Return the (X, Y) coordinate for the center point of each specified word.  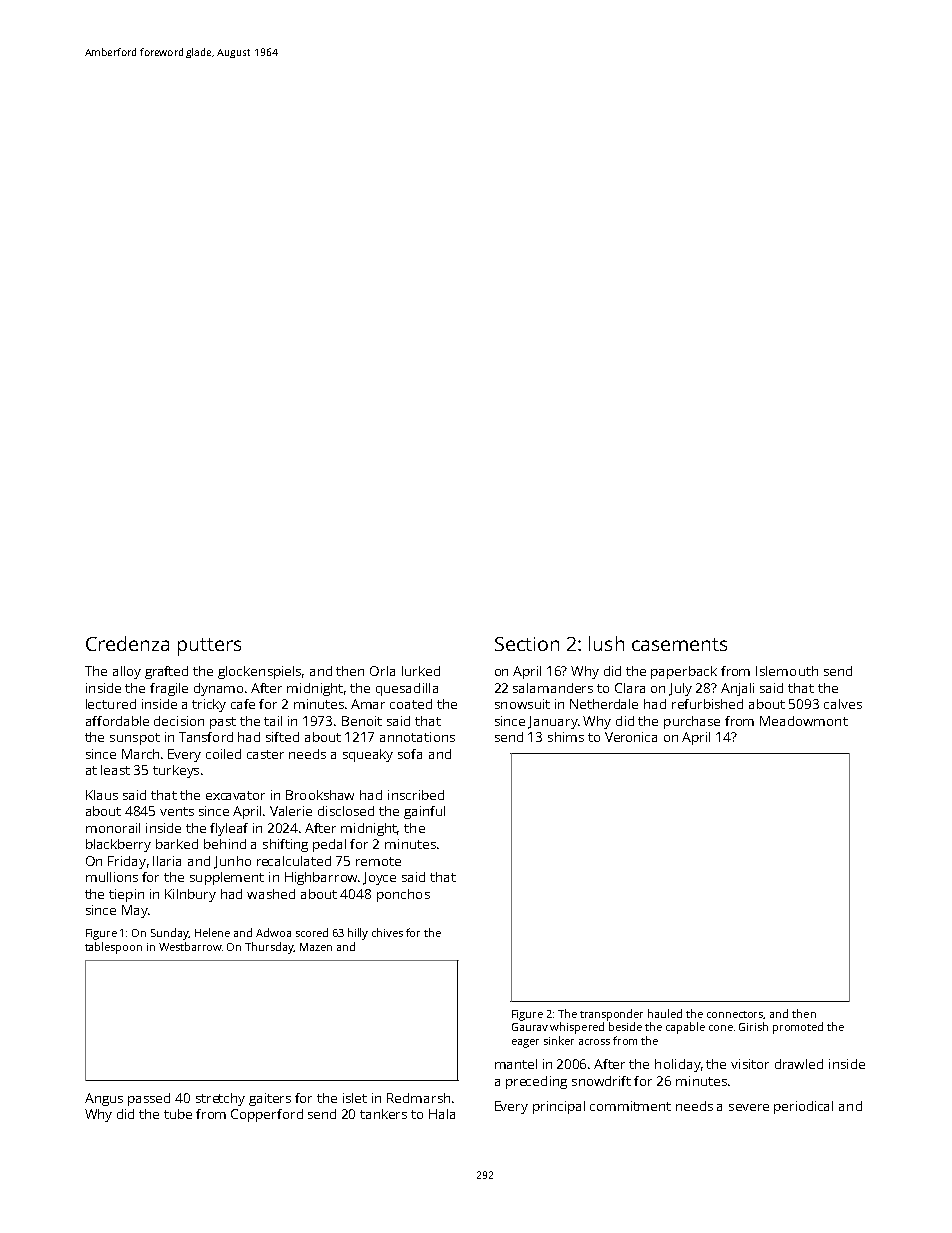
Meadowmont (804, 721)
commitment (630, 1106)
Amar (368, 704)
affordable (117, 721)
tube (178, 1114)
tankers (383, 1114)
